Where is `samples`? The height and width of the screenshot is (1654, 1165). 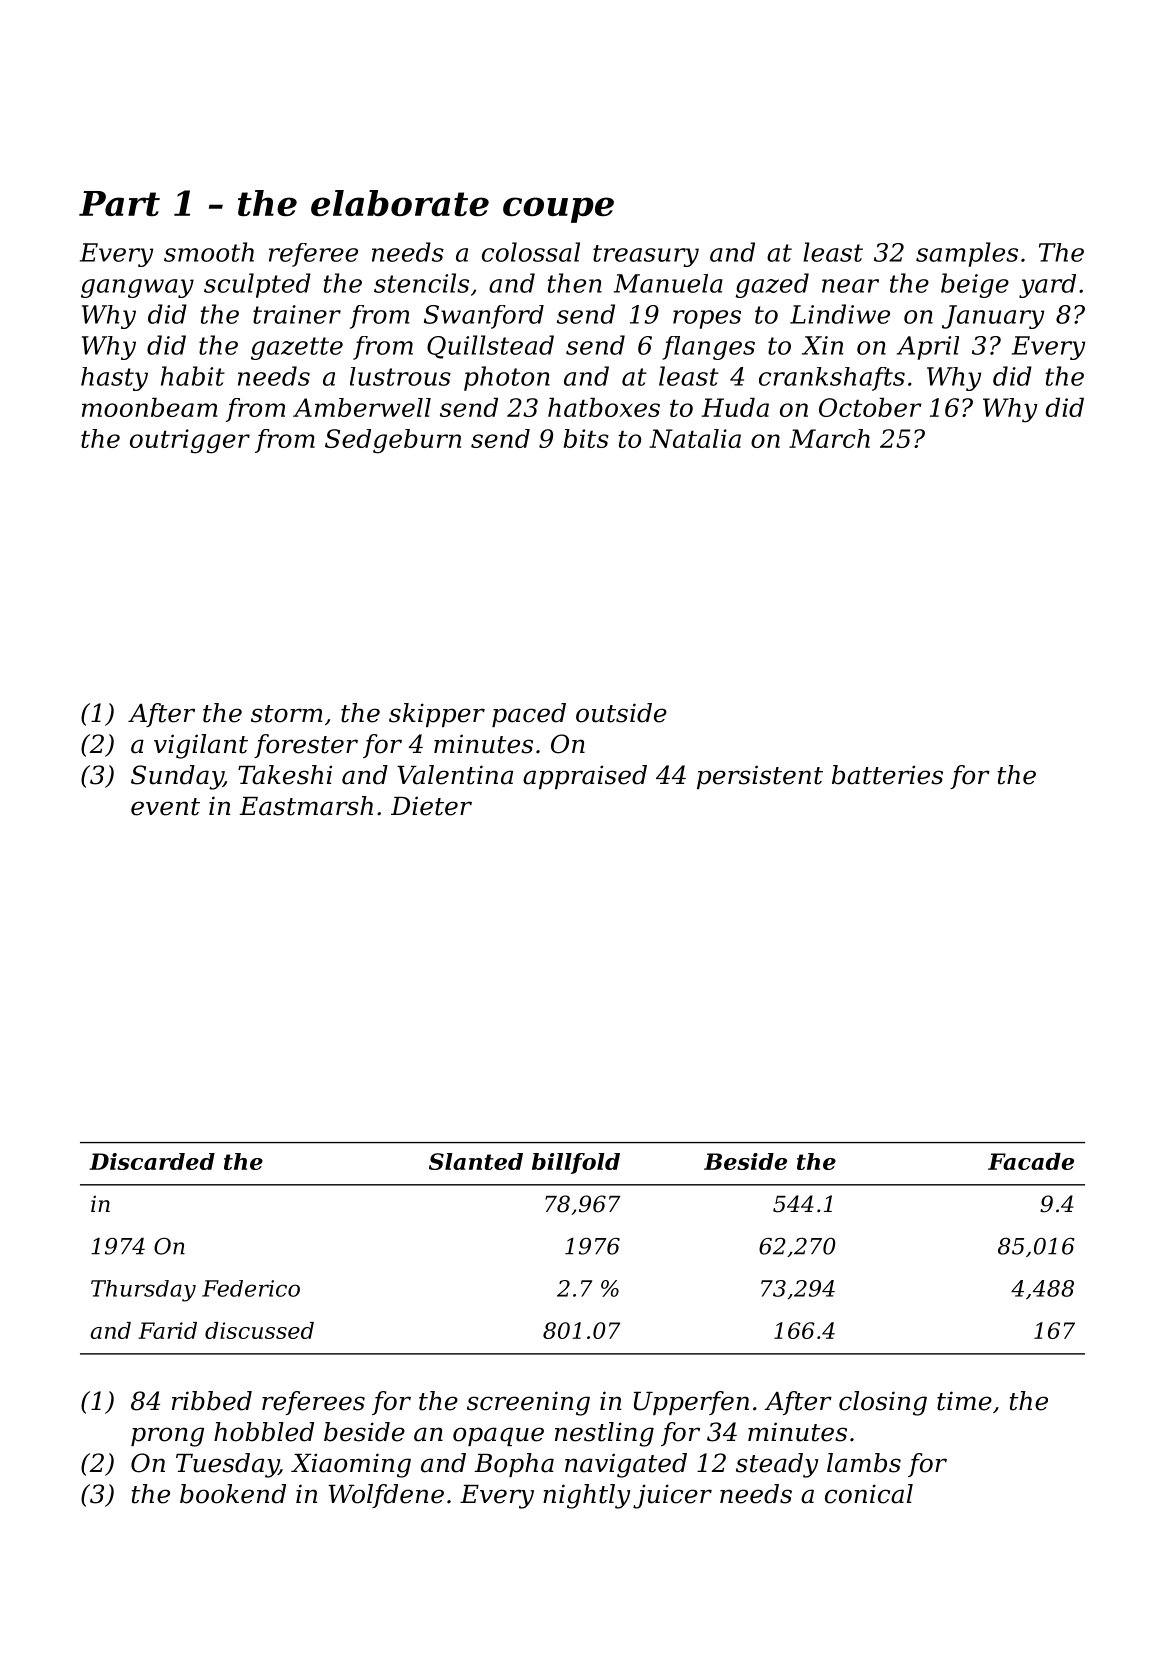
samples is located at coordinates (967, 254).
